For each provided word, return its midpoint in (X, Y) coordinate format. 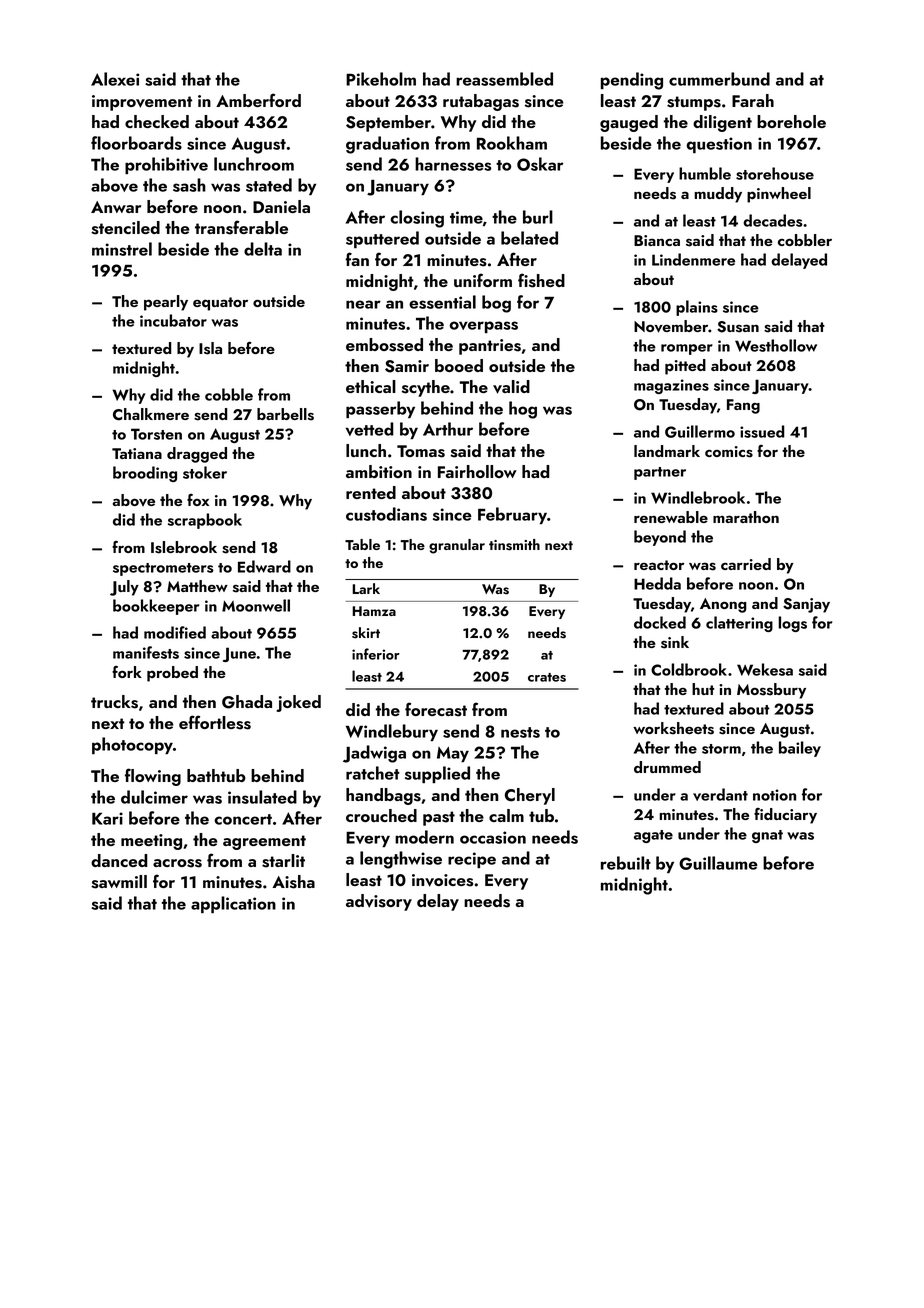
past (439, 818)
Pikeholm (381, 79)
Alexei (115, 79)
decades (773, 220)
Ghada (247, 702)
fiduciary (785, 816)
